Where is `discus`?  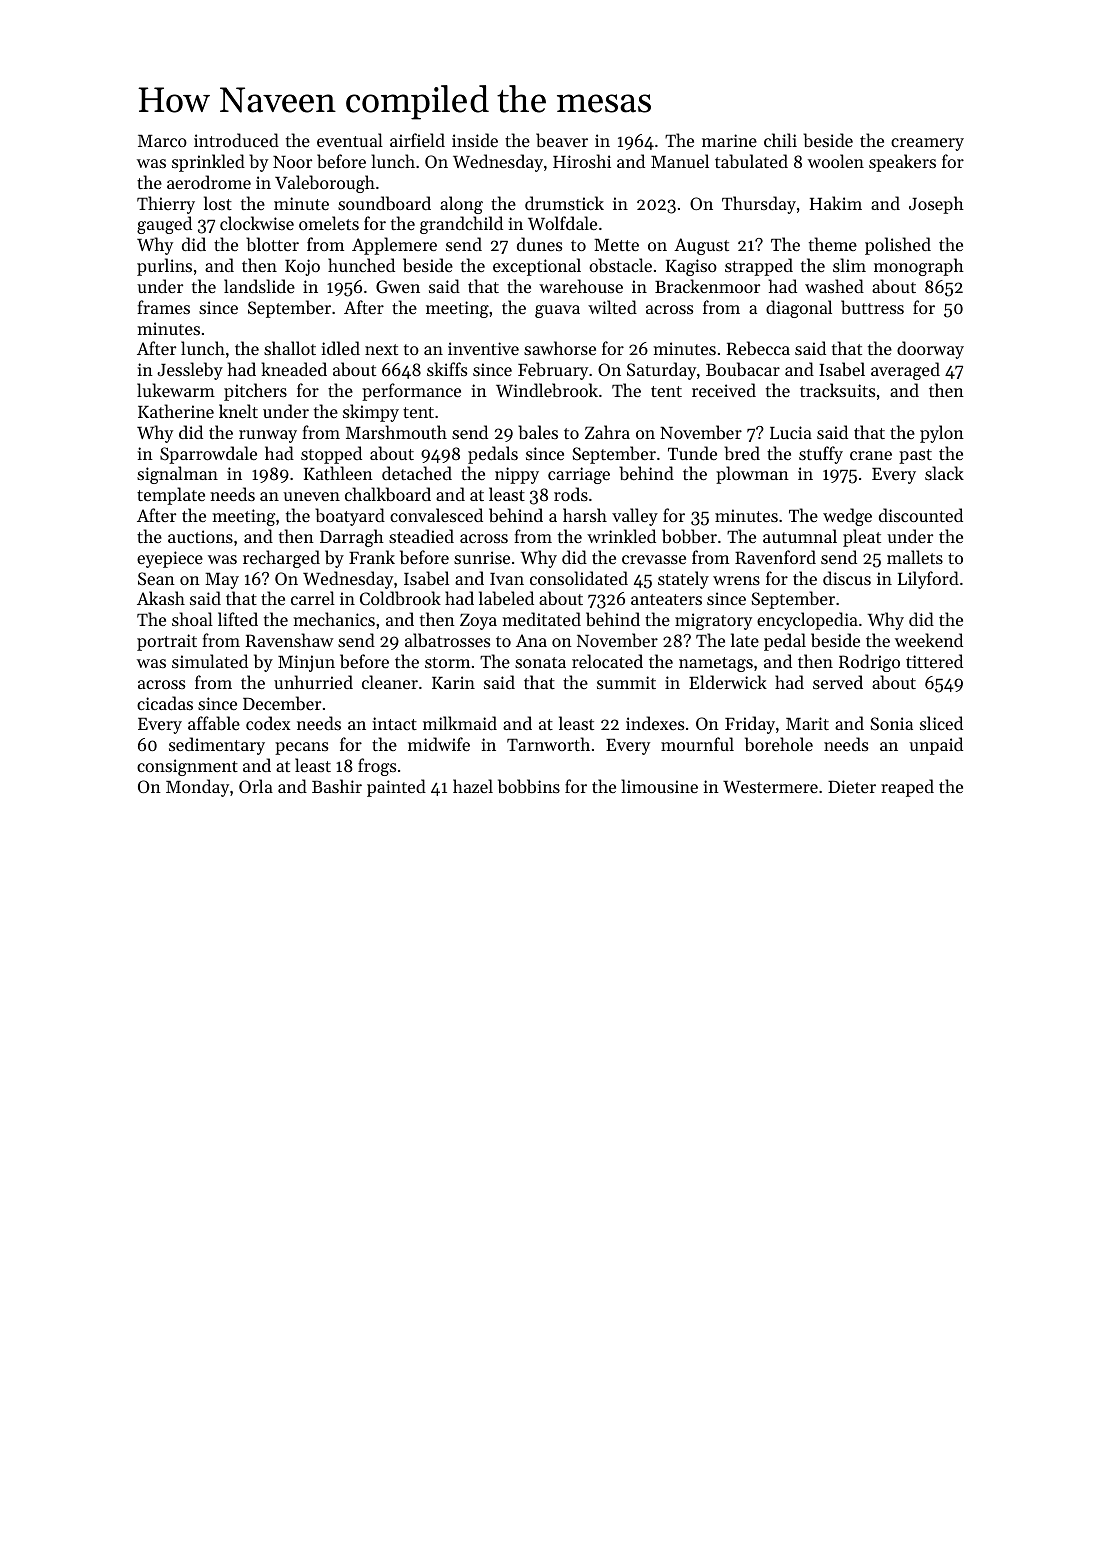
discus is located at coordinates (847, 578).
